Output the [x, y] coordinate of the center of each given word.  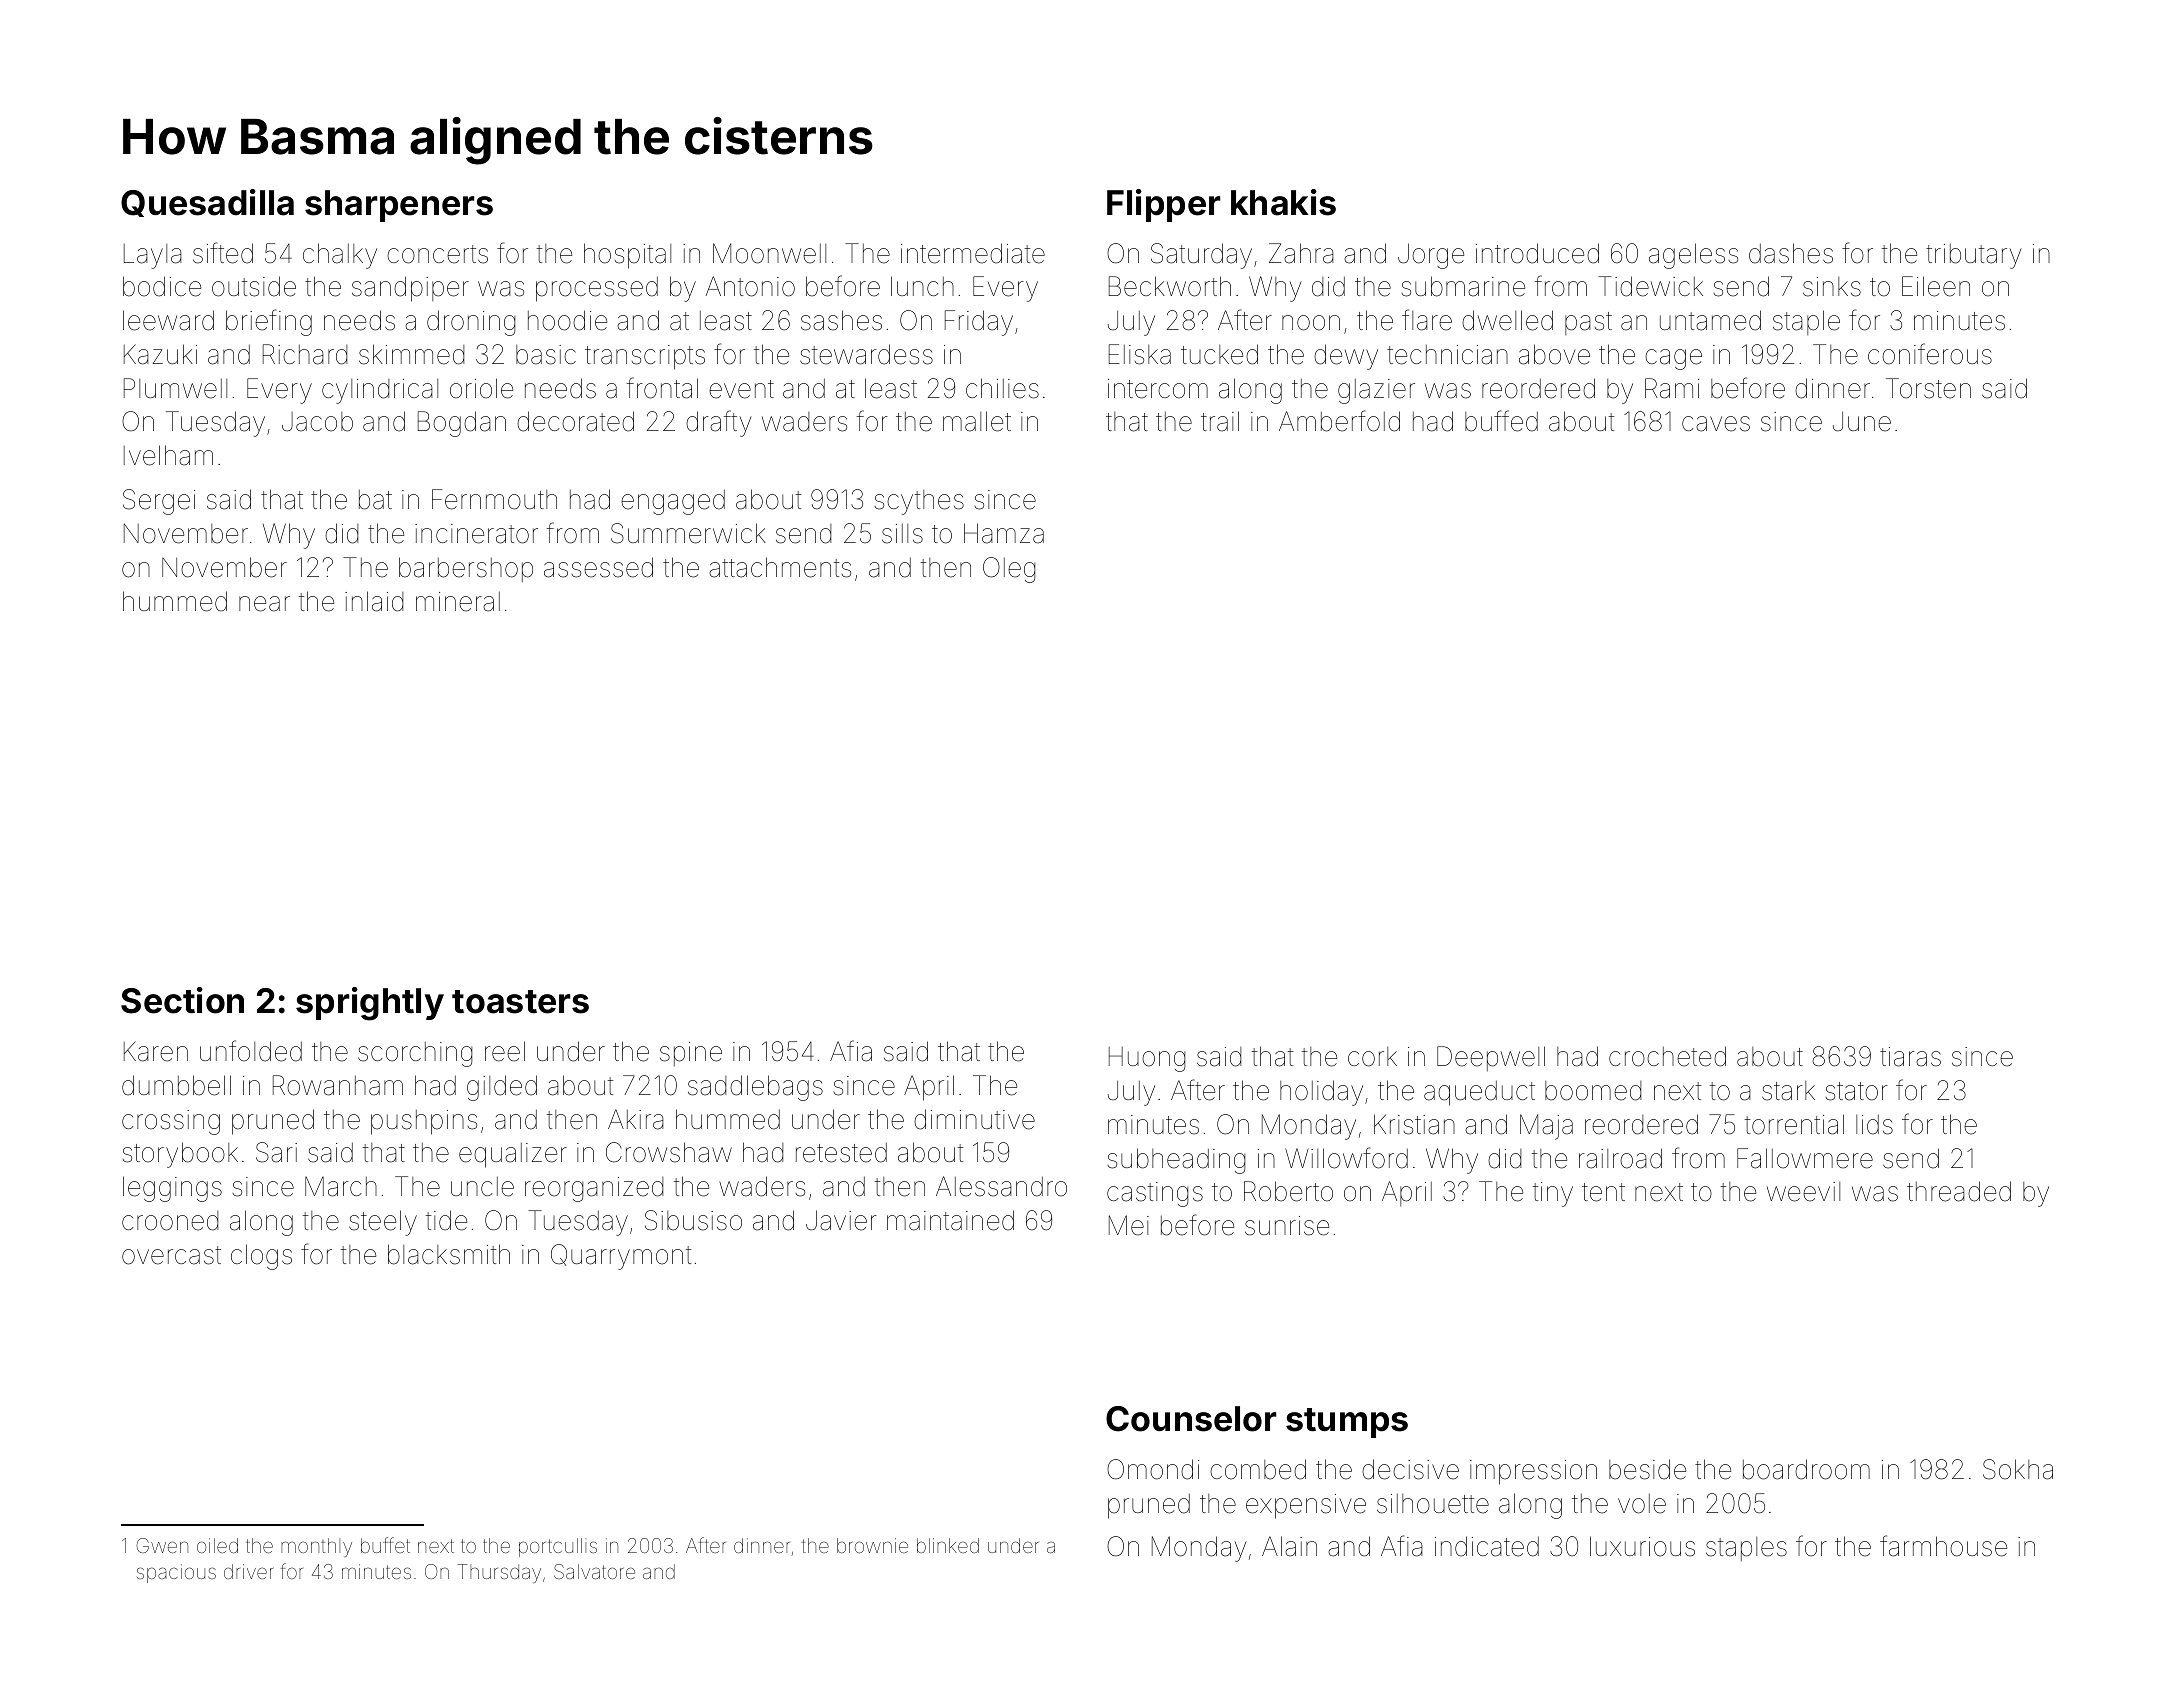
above [1554, 354]
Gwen [162, 1545]
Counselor [1191, 1419]
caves [1716, 424]
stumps [1347, 1423]
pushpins [424, 1122]
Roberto [1288, 1191]
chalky [340, 256]
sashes [841, 320]
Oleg [1009, 570]
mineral [458, 602]
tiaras [1910, 1057]
